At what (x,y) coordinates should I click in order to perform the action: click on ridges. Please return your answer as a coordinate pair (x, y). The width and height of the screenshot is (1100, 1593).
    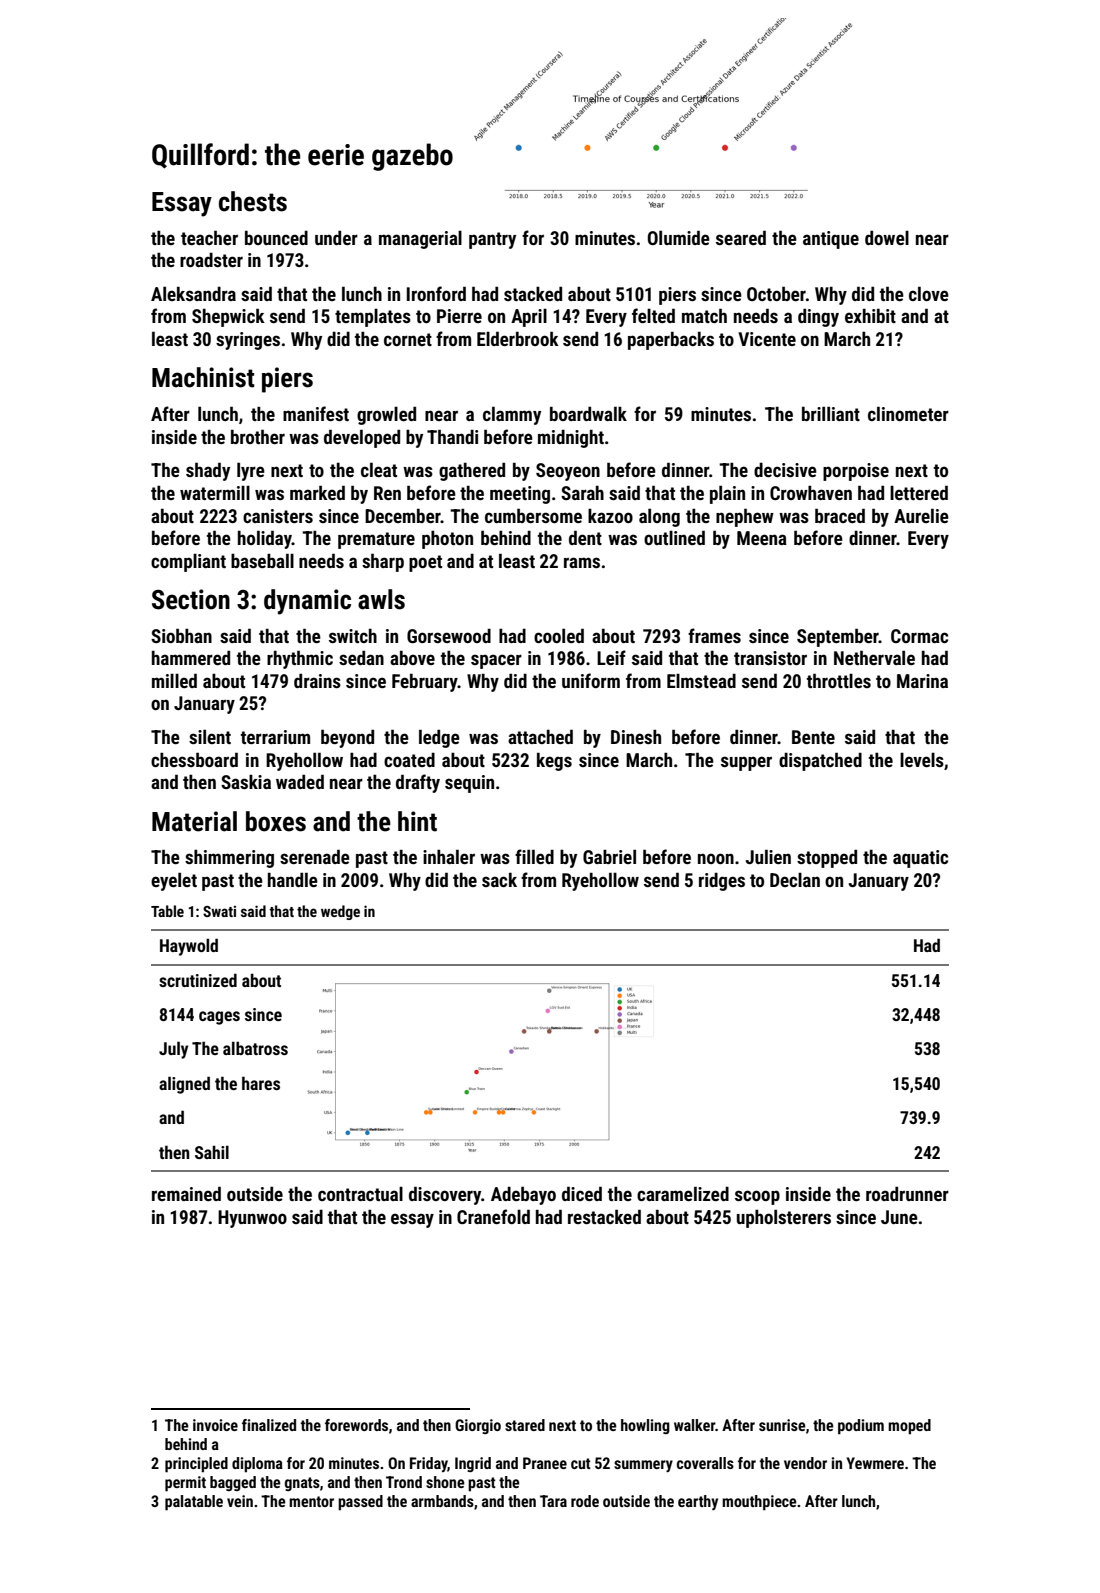
    Looking at the image, I should click on (722, 882).
